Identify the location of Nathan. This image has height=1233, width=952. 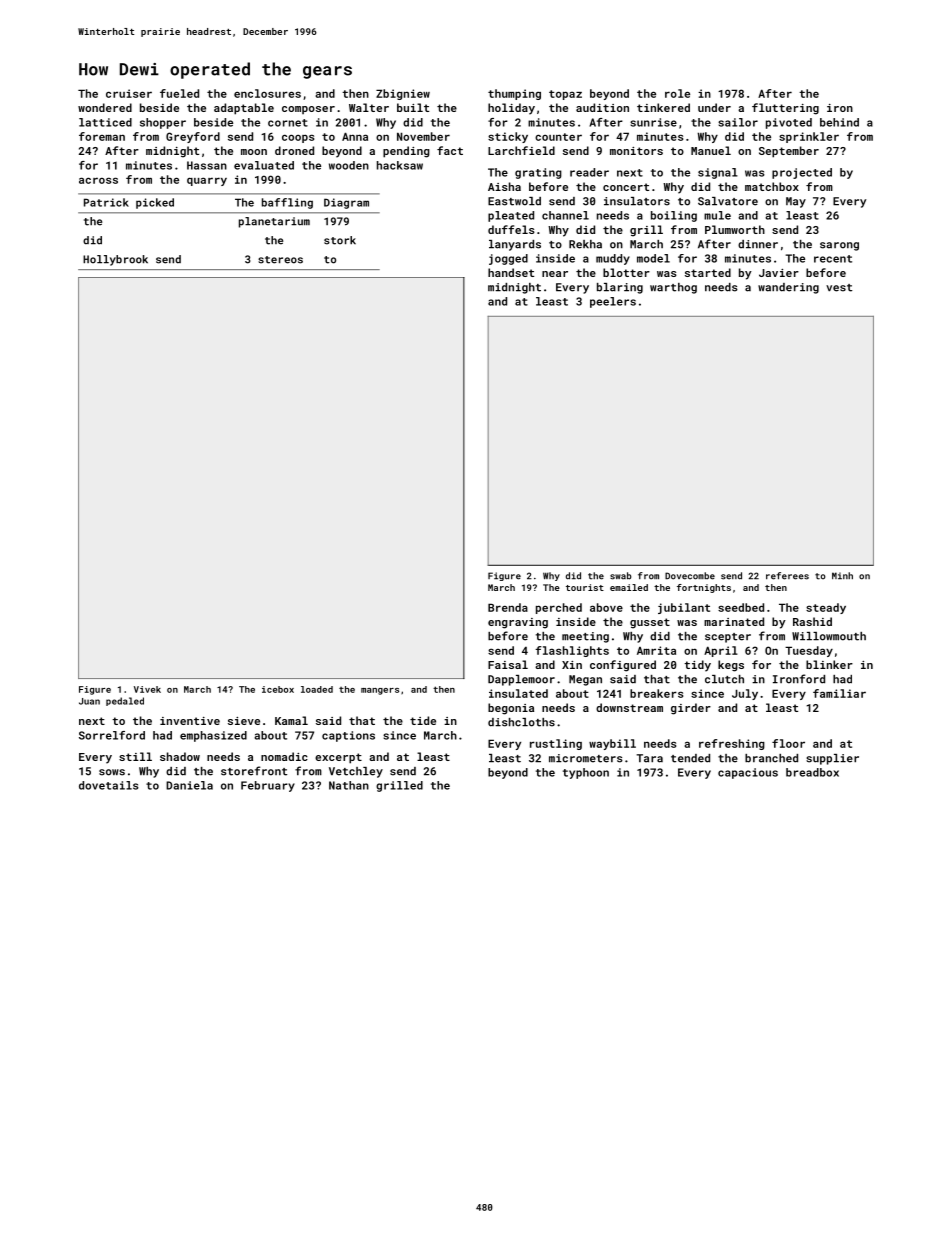
(349, 785).
